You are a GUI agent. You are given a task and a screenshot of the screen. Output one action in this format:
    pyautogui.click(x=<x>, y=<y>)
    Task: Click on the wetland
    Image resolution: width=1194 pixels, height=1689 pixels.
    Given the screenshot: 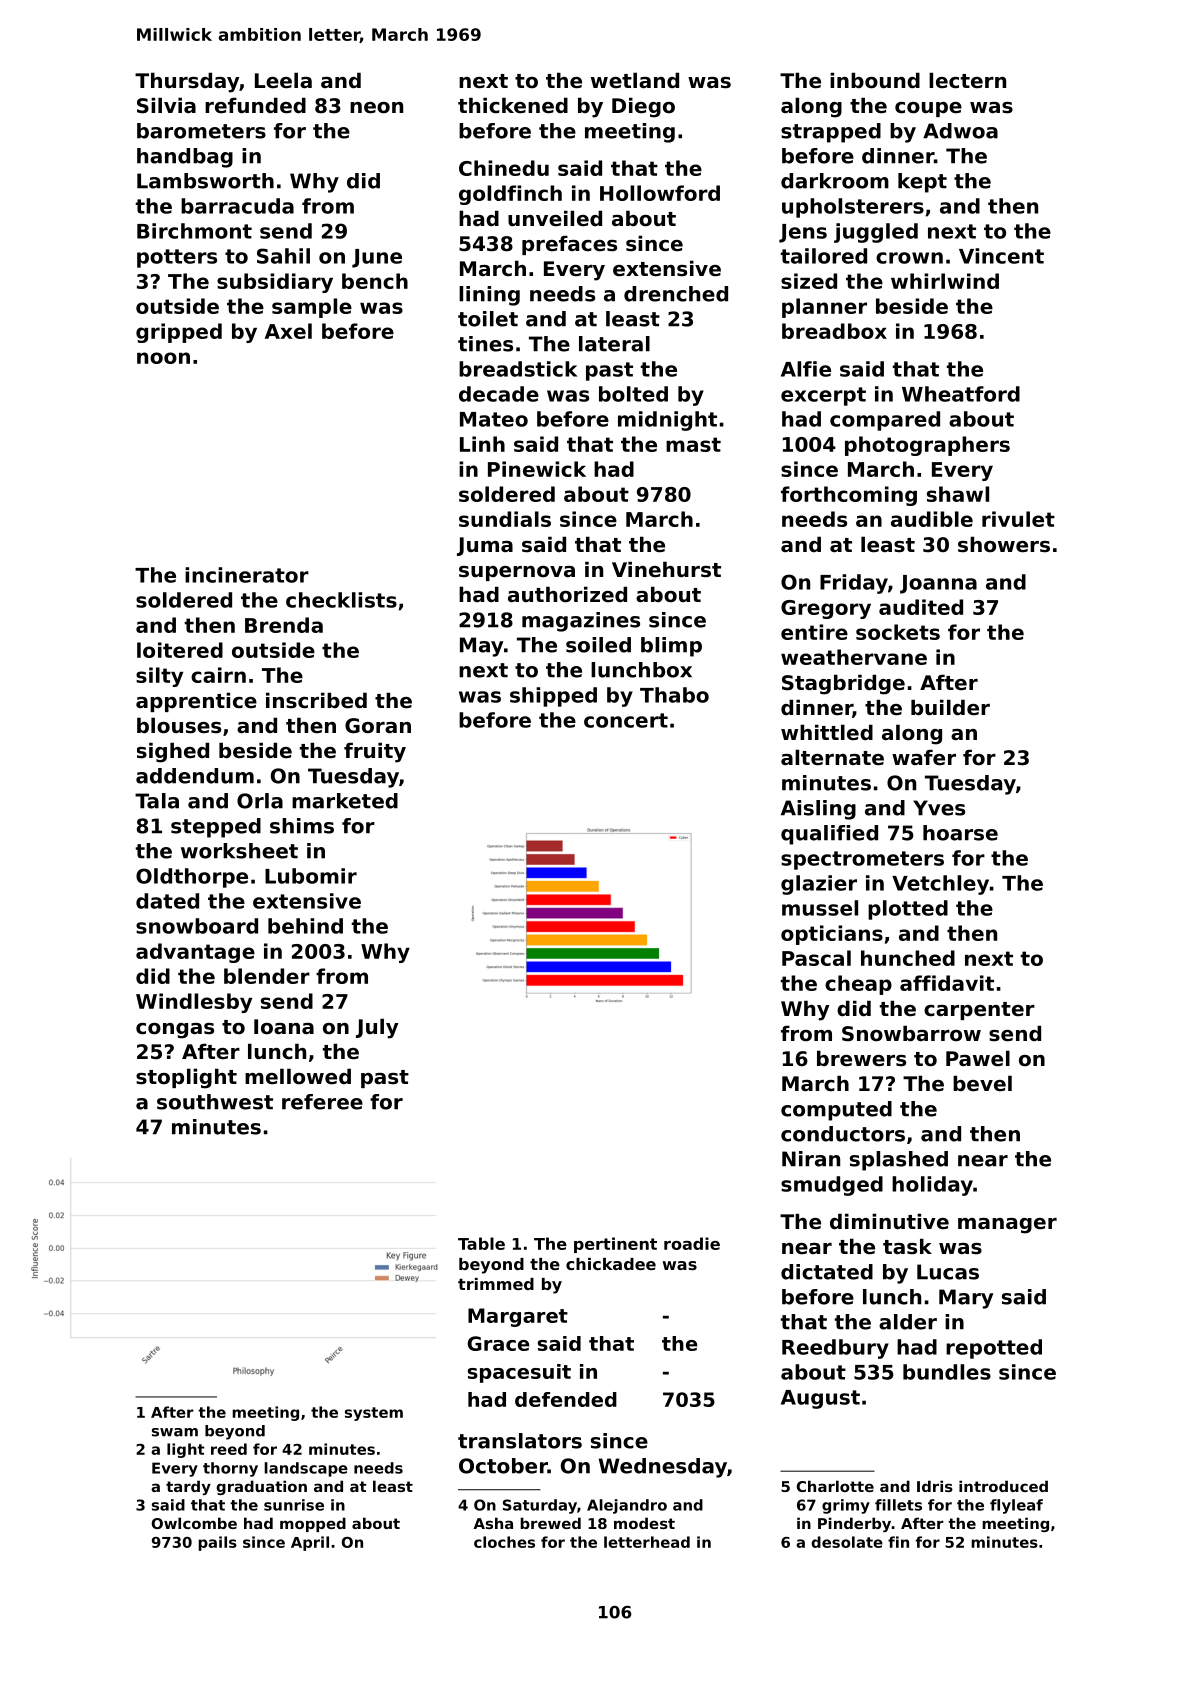 What is the action you would take?
    pyautogui.click(x=635, y=80)
